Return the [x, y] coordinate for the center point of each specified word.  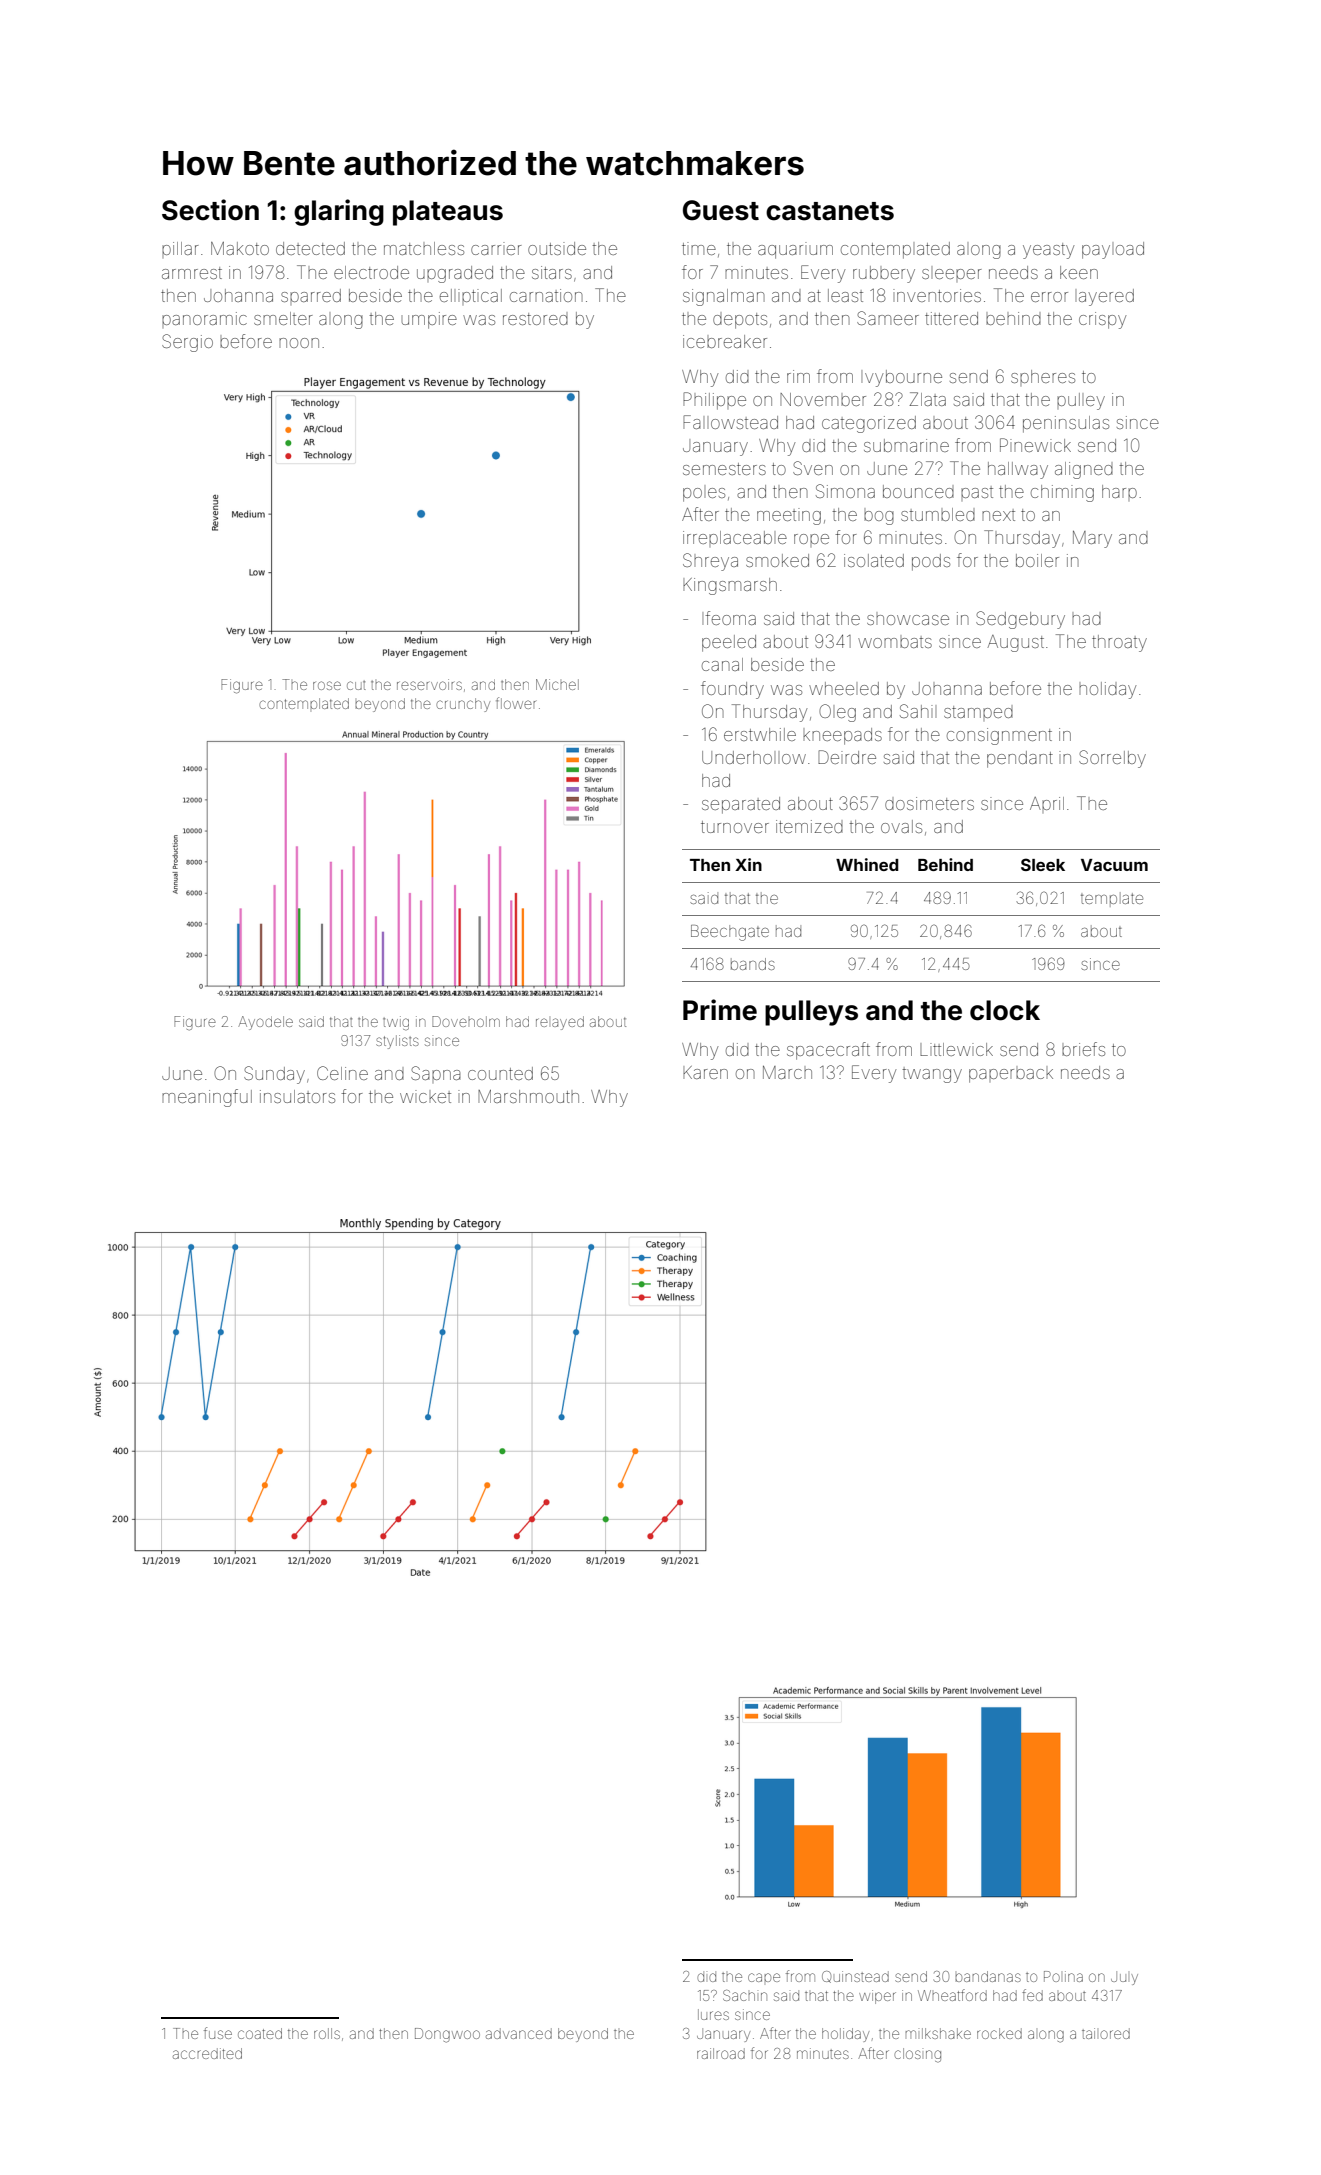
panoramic [204, 318]
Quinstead [855, 1977]
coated [260, 2033]
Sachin [745, 1995]
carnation [546, 295]
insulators [297, 1096]
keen [1079, 272]
